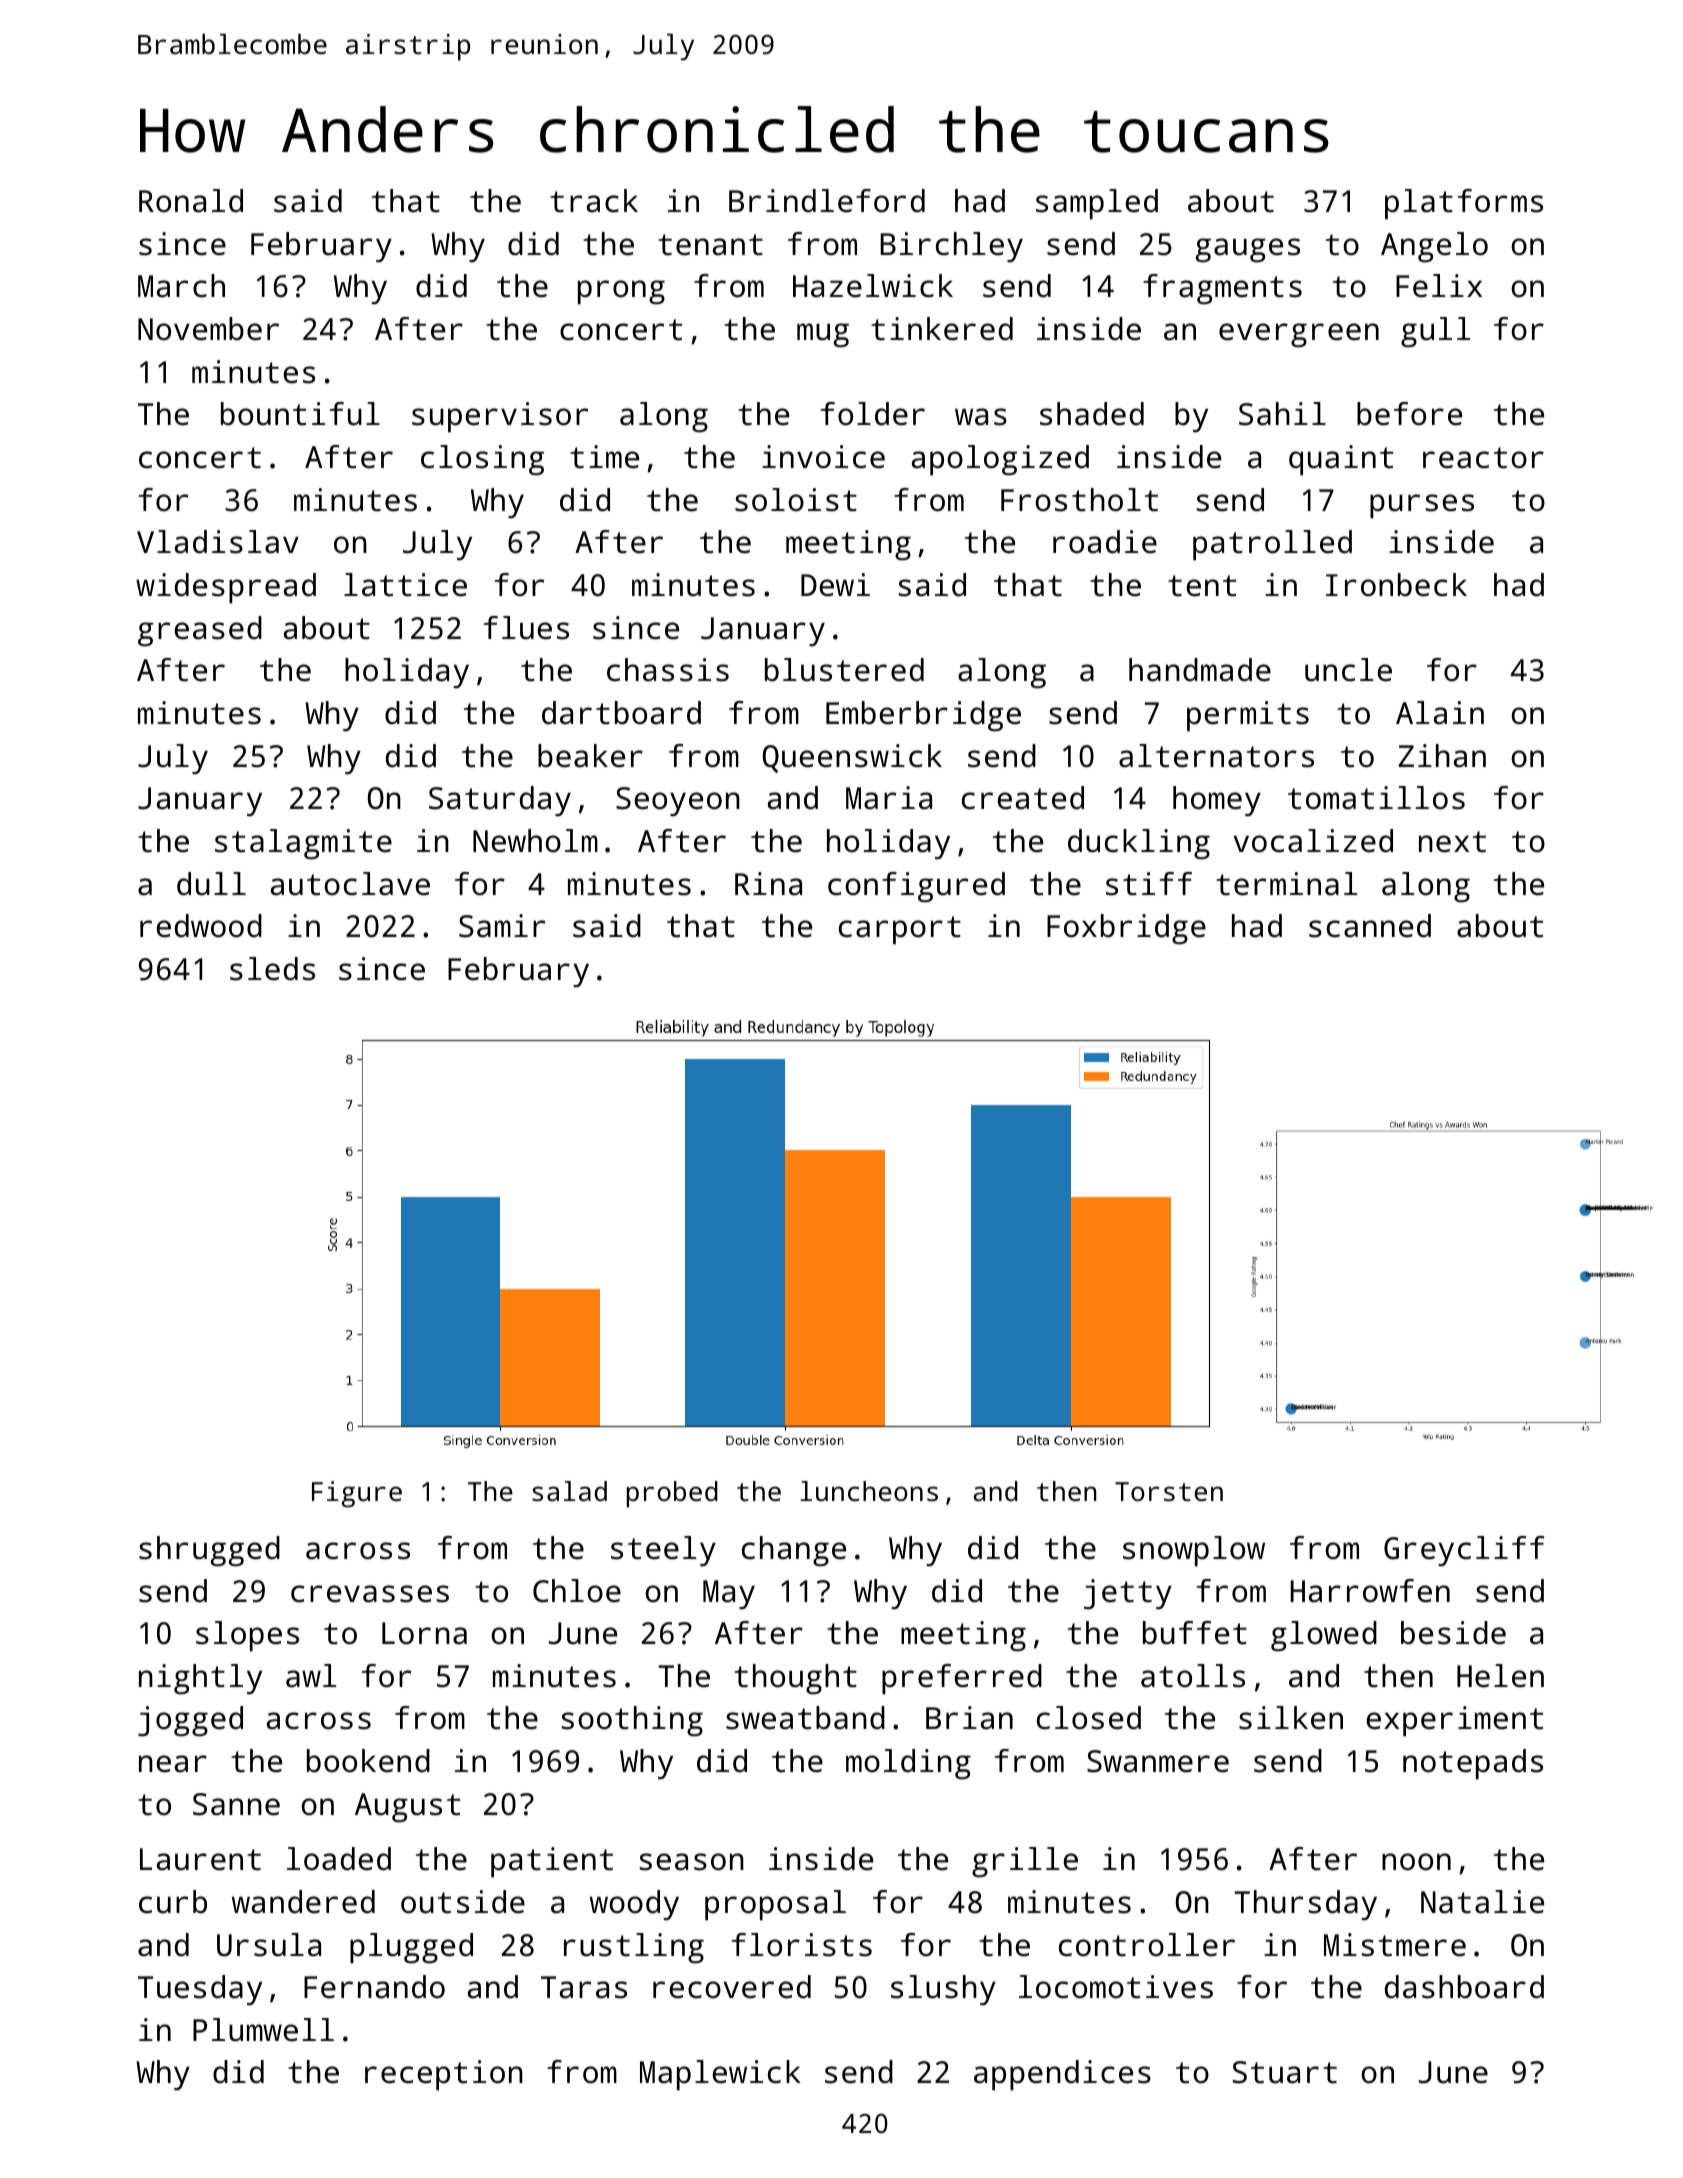 This screenshot has width=1683, height=2178. Describe the element at coordinates (209, 1551) in the screenshot. I see `shrugged` at that location.
